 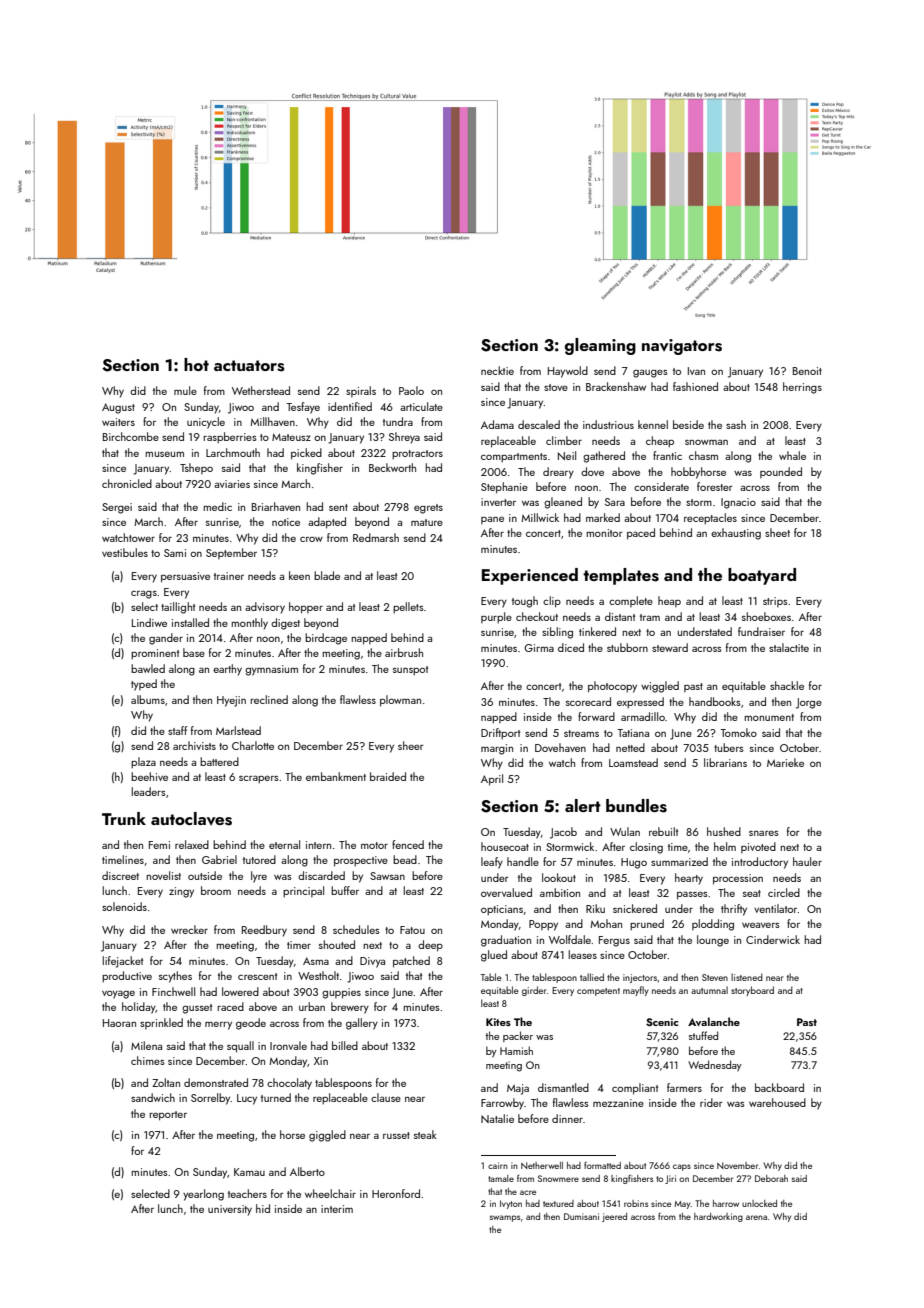 What do you see at coordinates (232, 484) in the image?
I see `aviaries` at bounding box center [232, 484].
